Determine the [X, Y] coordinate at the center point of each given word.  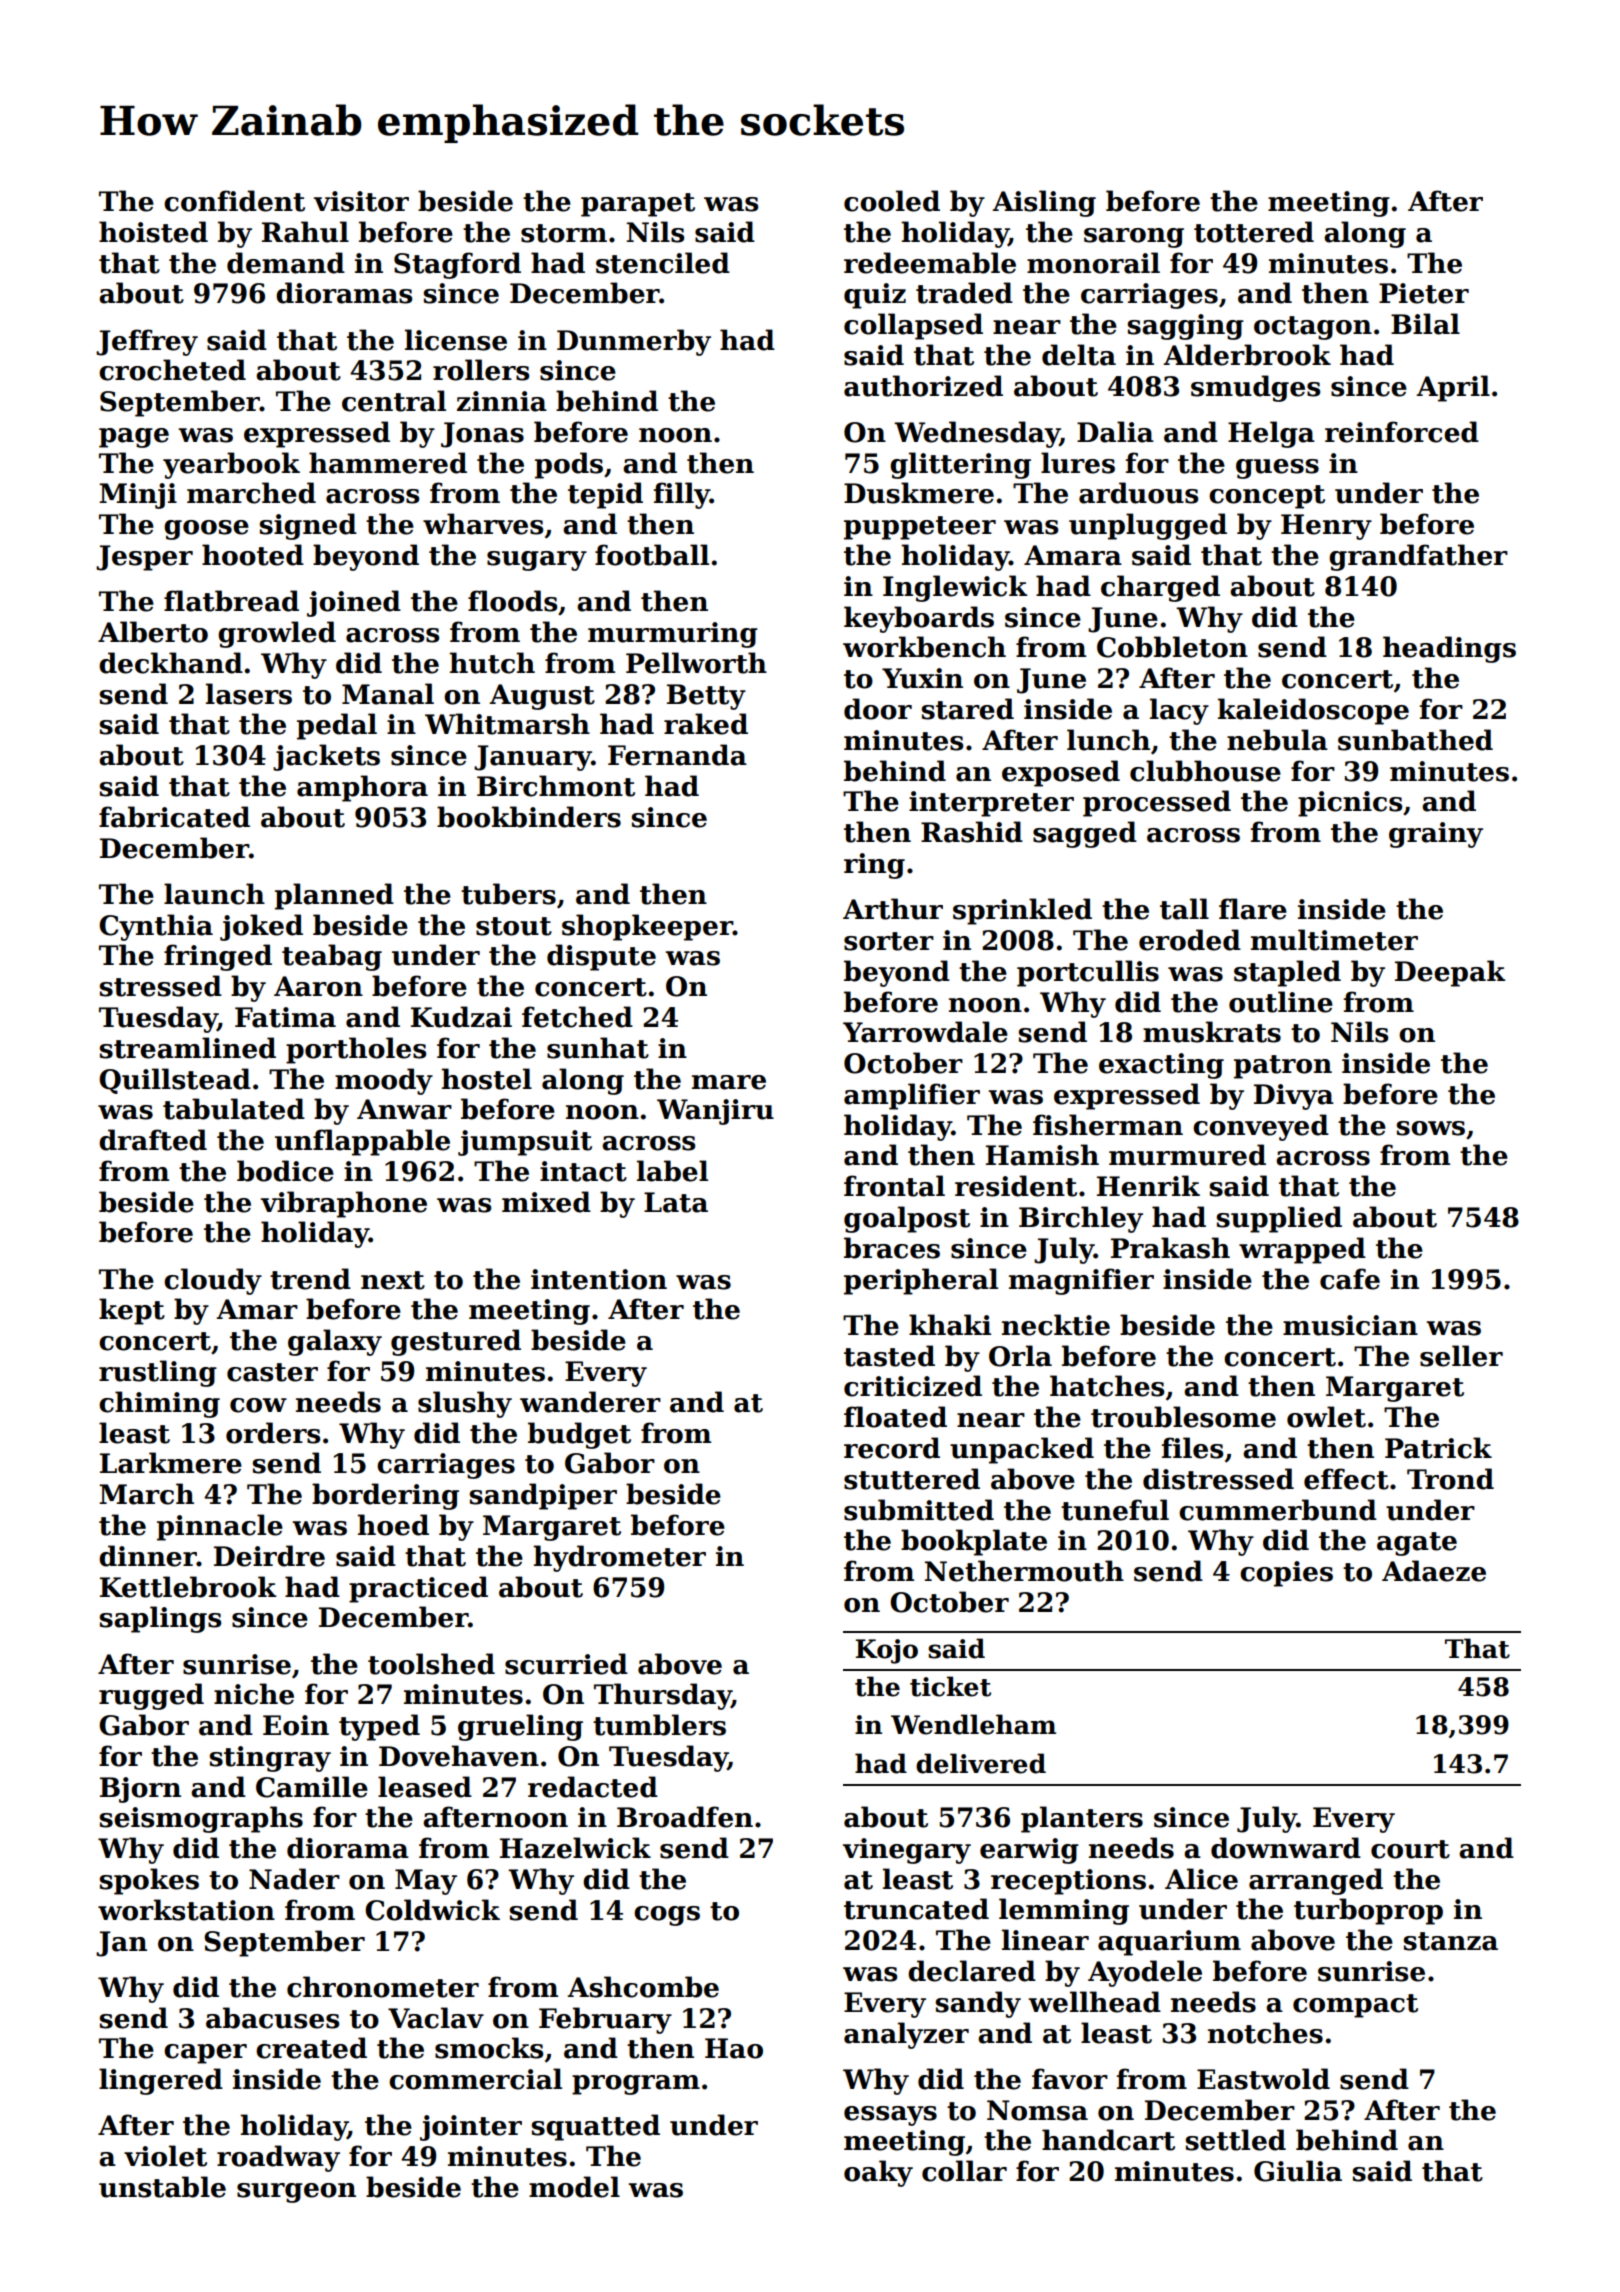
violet [165, 2156]
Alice [1201, 1879]
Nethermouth [1024, 1571]
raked [706, 724]
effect [1346, 1479]
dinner [148, 1556]
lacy [1179, 711]
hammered [388, 463]
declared [972, 1971]
